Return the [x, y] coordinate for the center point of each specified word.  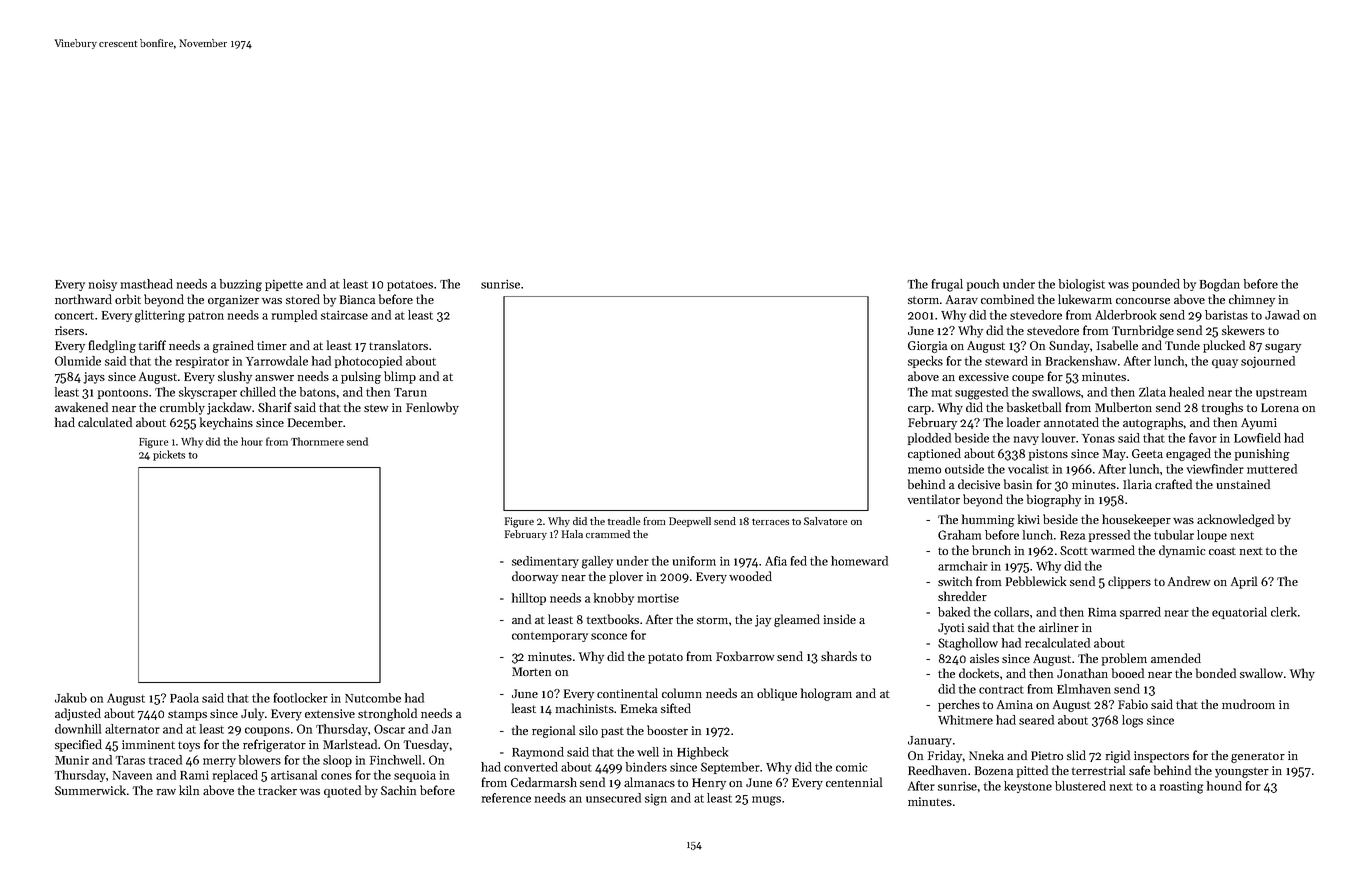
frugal [947, 285]
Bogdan [1220, 285]
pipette [284, 285]
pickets [169, 455]
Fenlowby [432, 408]
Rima [1102, 612]
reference [506, 798]
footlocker [301, 698]
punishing [1262, 454]
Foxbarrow [745, 656]
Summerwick [90, 790]
